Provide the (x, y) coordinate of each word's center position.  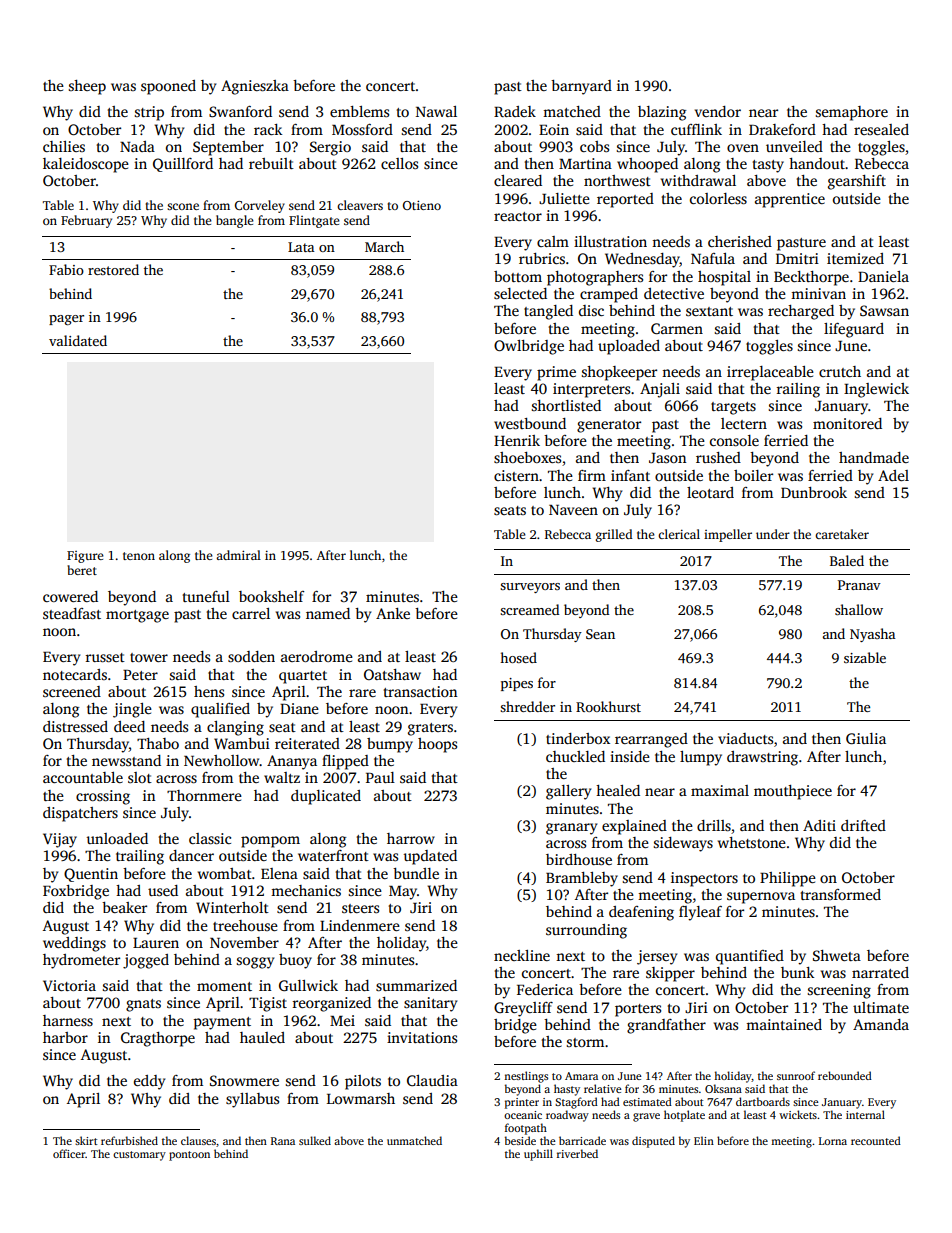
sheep (87, 87)
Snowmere (244, 1080)
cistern (516, 475)
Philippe (788, 879)
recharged (801, 312)
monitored (847, 423)
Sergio (330, 148)
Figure (85, 557)
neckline (522, 955)
